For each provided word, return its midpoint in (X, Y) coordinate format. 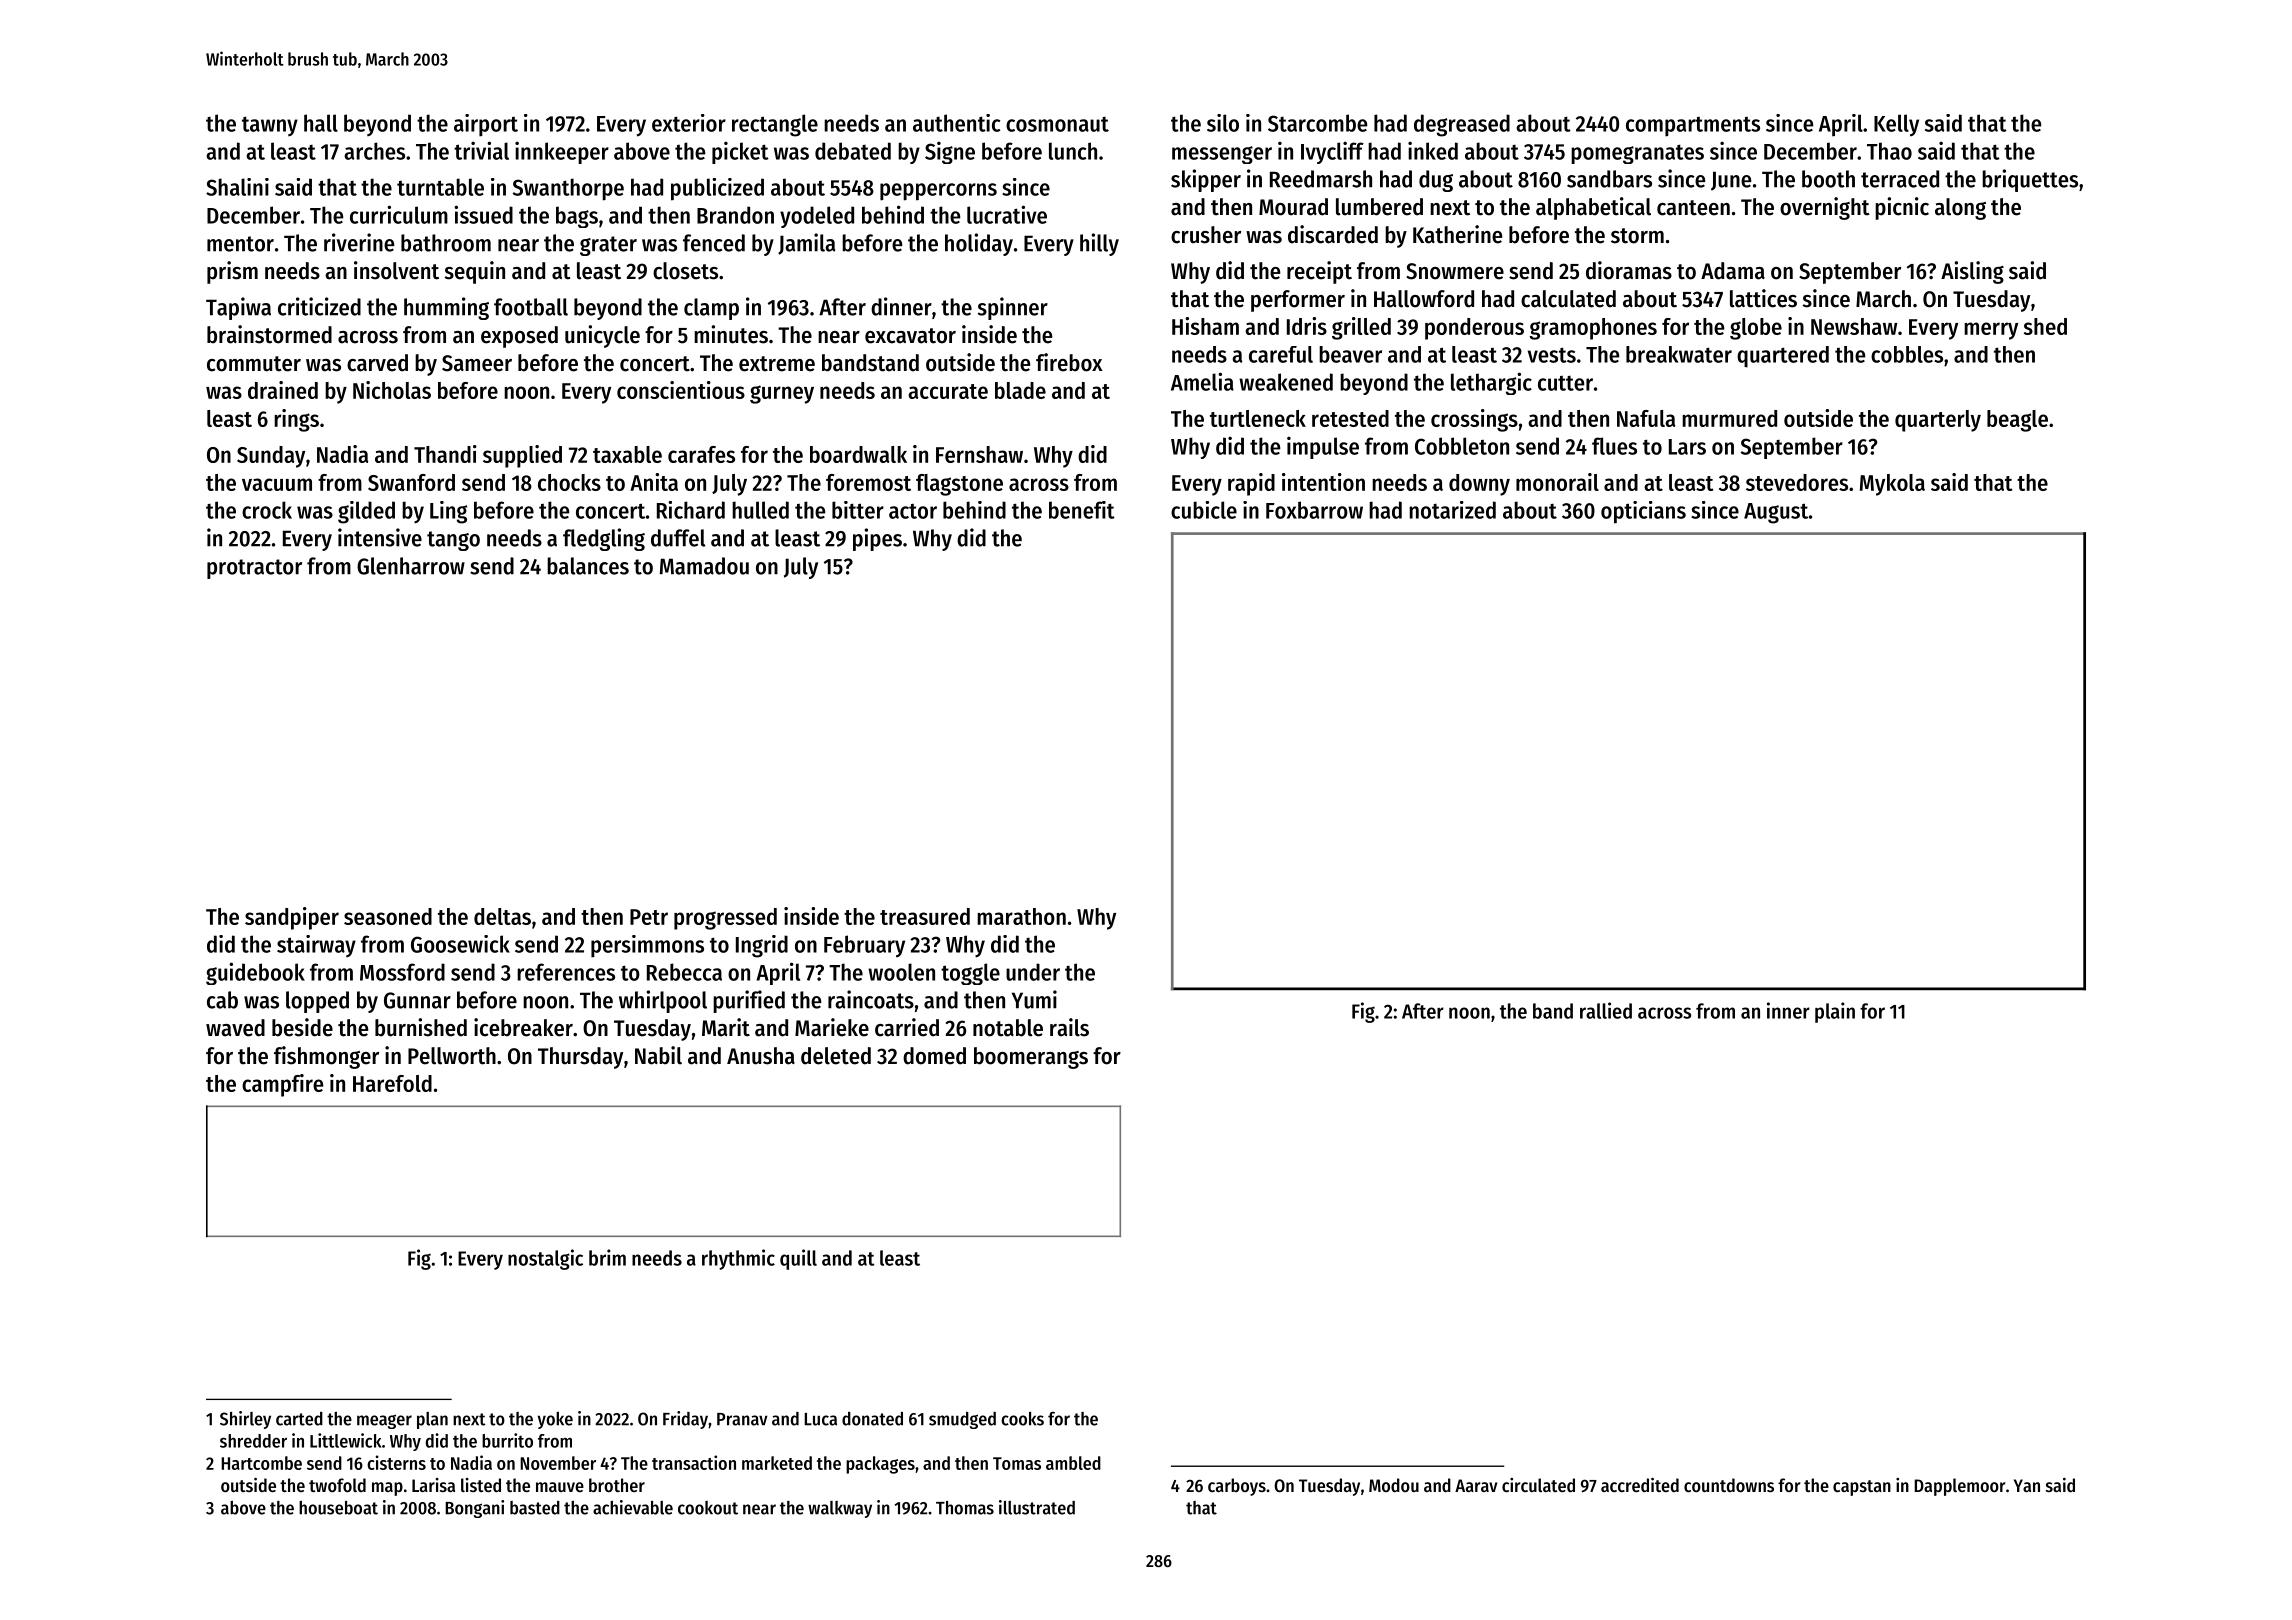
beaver (1350, 354)
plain (1835, 1012)
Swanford (411, 482)
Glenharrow (411, 566)
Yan (2027, 1485)
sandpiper (292, 918)
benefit (1082, 510)
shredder (253, 1441)
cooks (1022, 1419)
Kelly (1896, 125)
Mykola (1892, 485)
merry (1991, 331)
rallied (1606, 1010)
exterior (689, 123)
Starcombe (1317, 123)
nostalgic (545, 1259)
